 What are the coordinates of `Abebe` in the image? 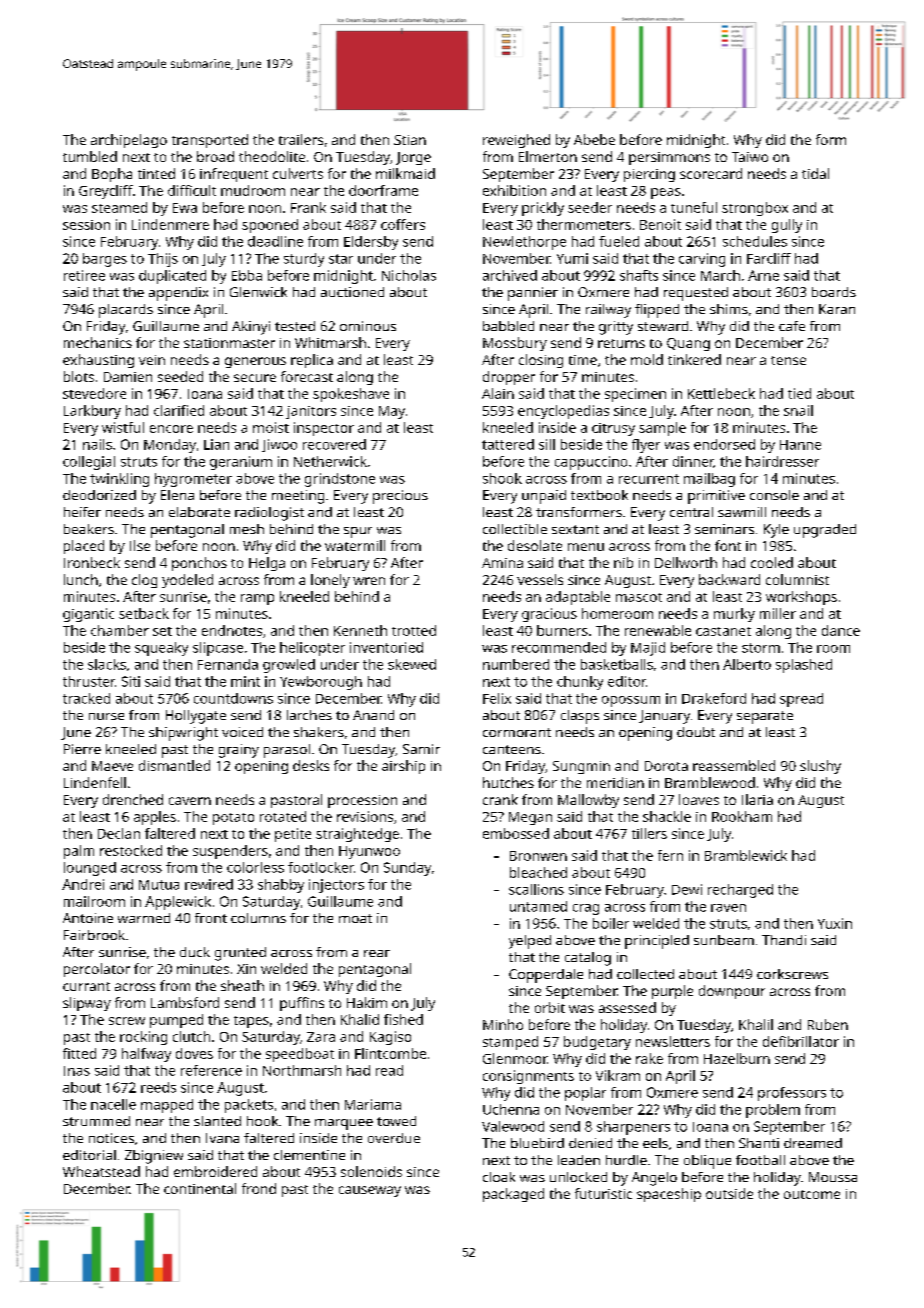 It's located at (594, 139).
